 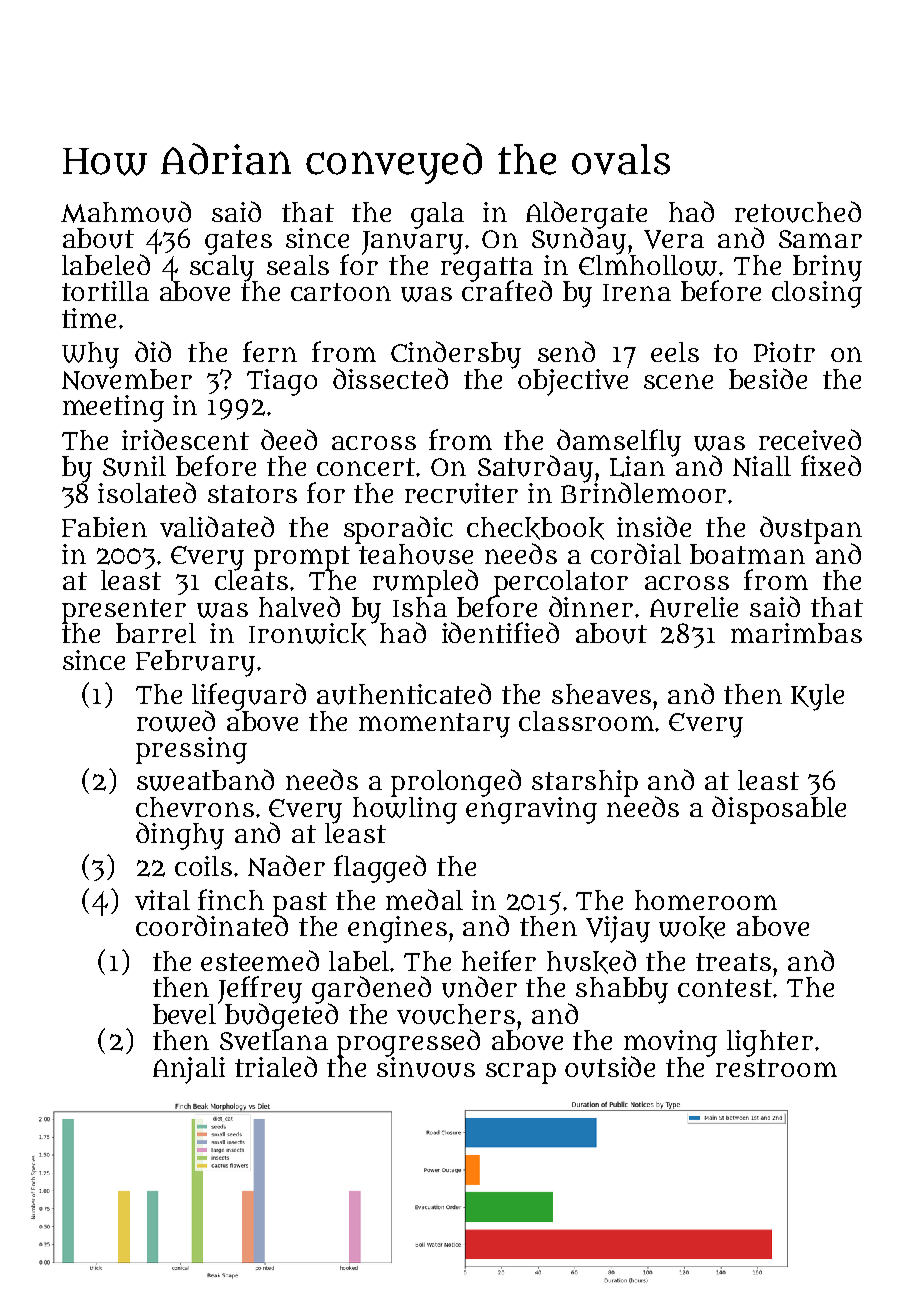 I want to click on momentary, so click(x=434, y=725).
